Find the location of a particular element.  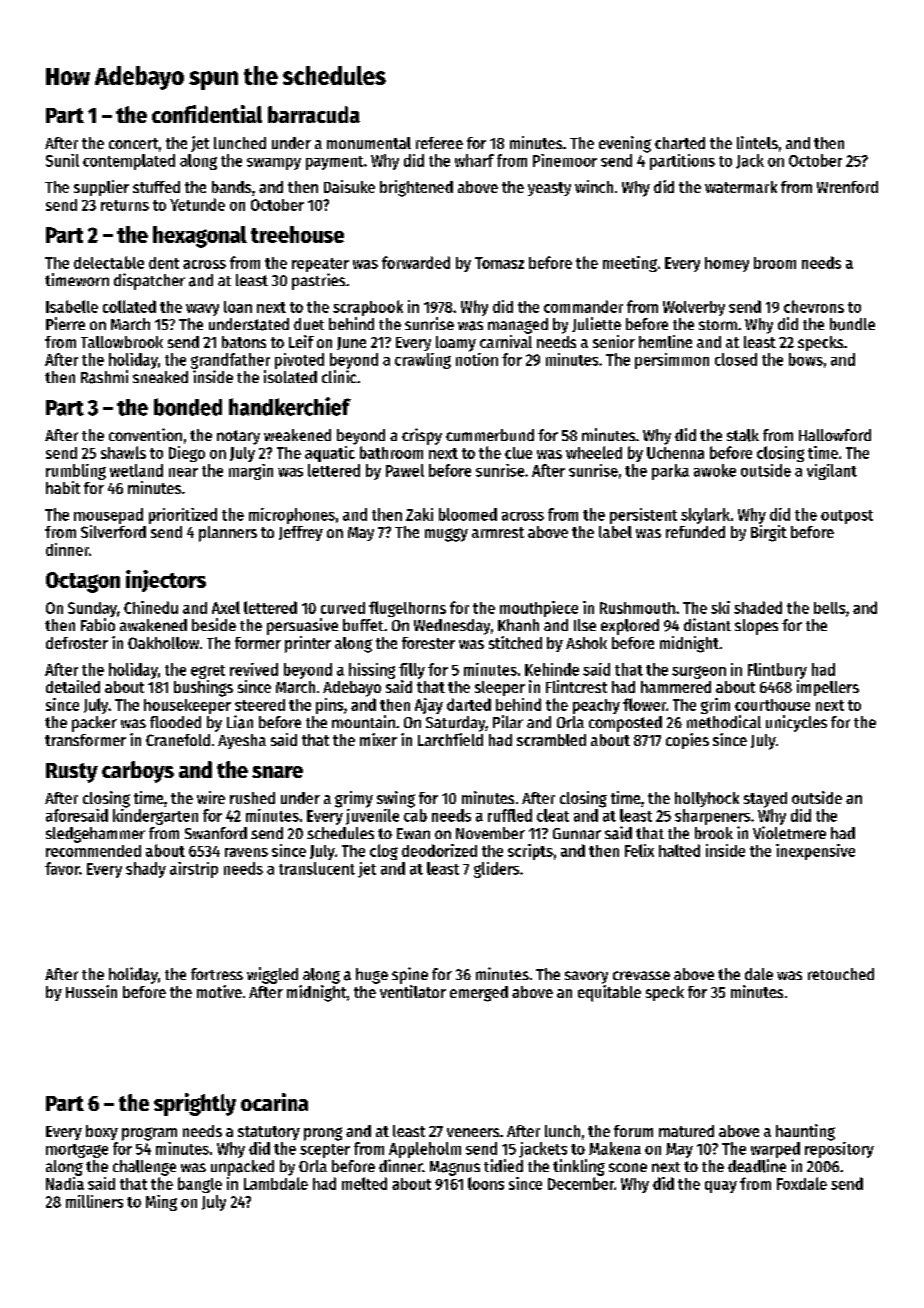

December is located at coordinates (581, 1183).
